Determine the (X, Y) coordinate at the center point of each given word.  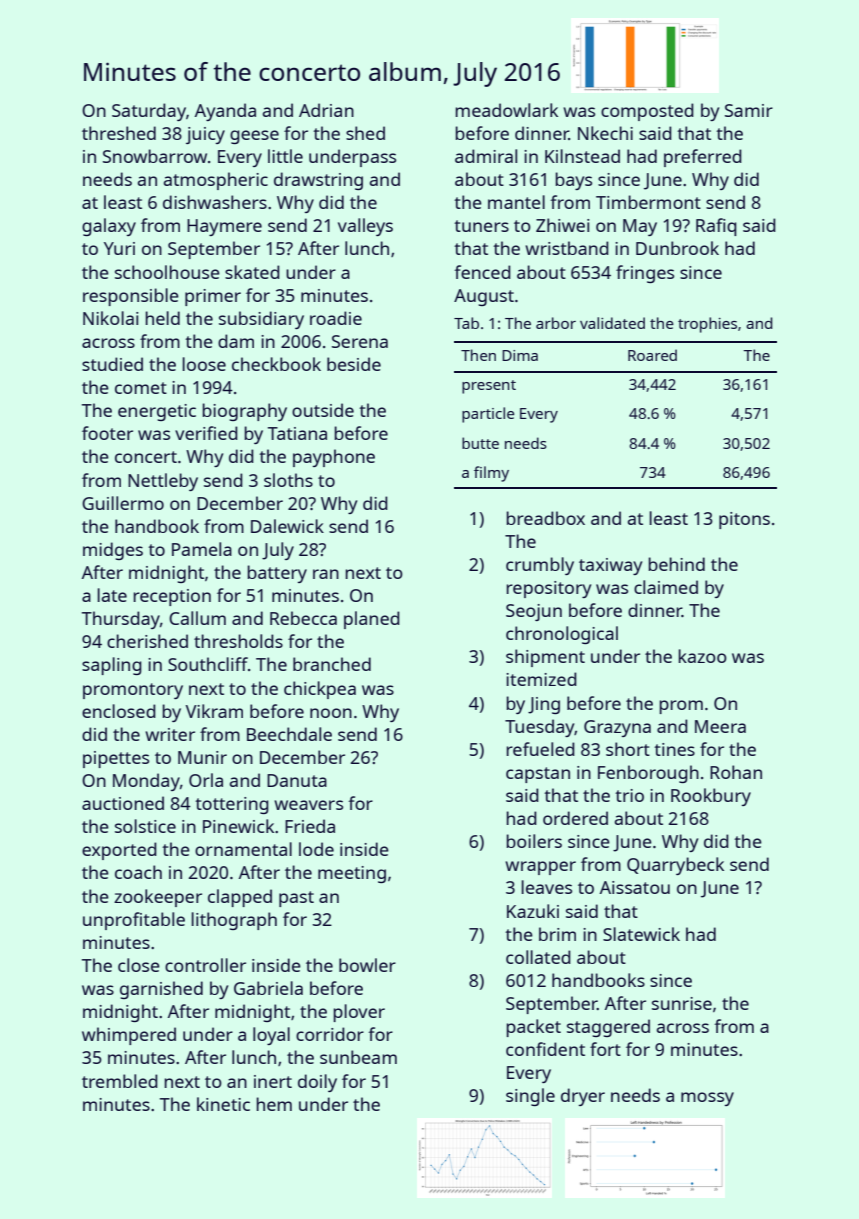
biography (244, 412)
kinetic (223, 1104)
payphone (334, 458)
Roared (652, 355)
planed (372, 620)
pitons (744, 520)
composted (647, 112)
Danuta (297, 780)
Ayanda (225, 112)
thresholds (238, 641)
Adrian (326, 110)
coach (138, 872)
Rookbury (711, 797)
